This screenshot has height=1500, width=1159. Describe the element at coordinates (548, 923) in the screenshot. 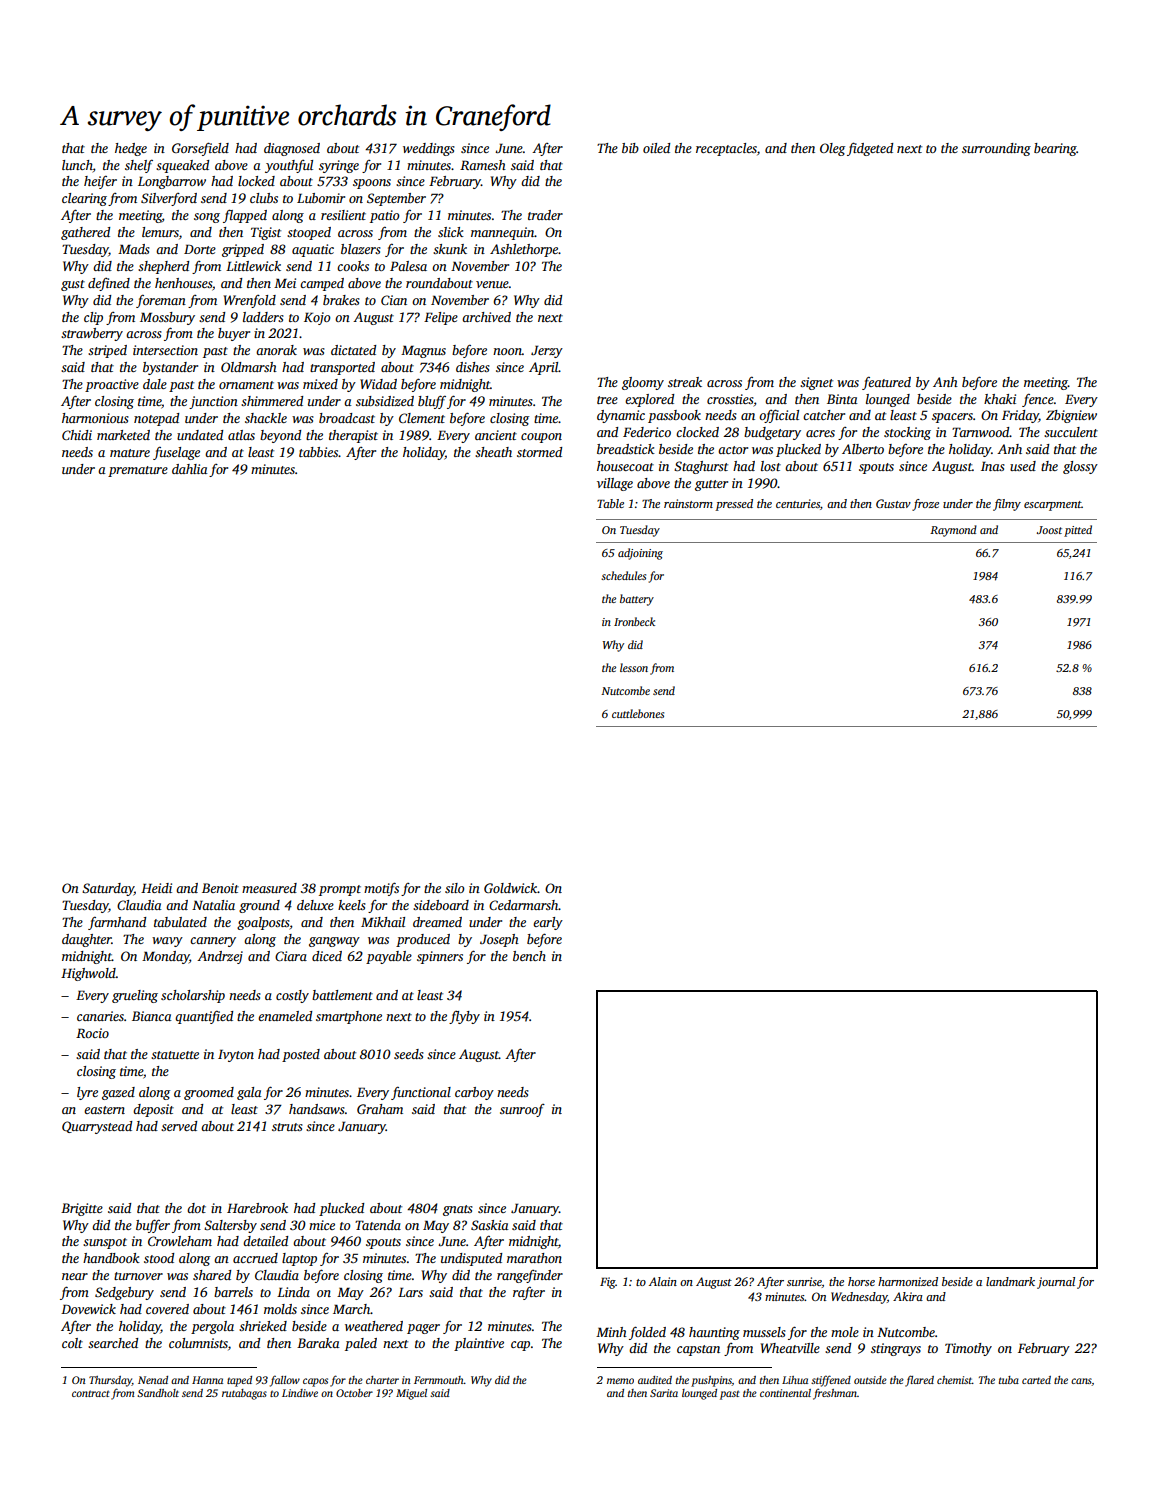

I see `early` at that location.
